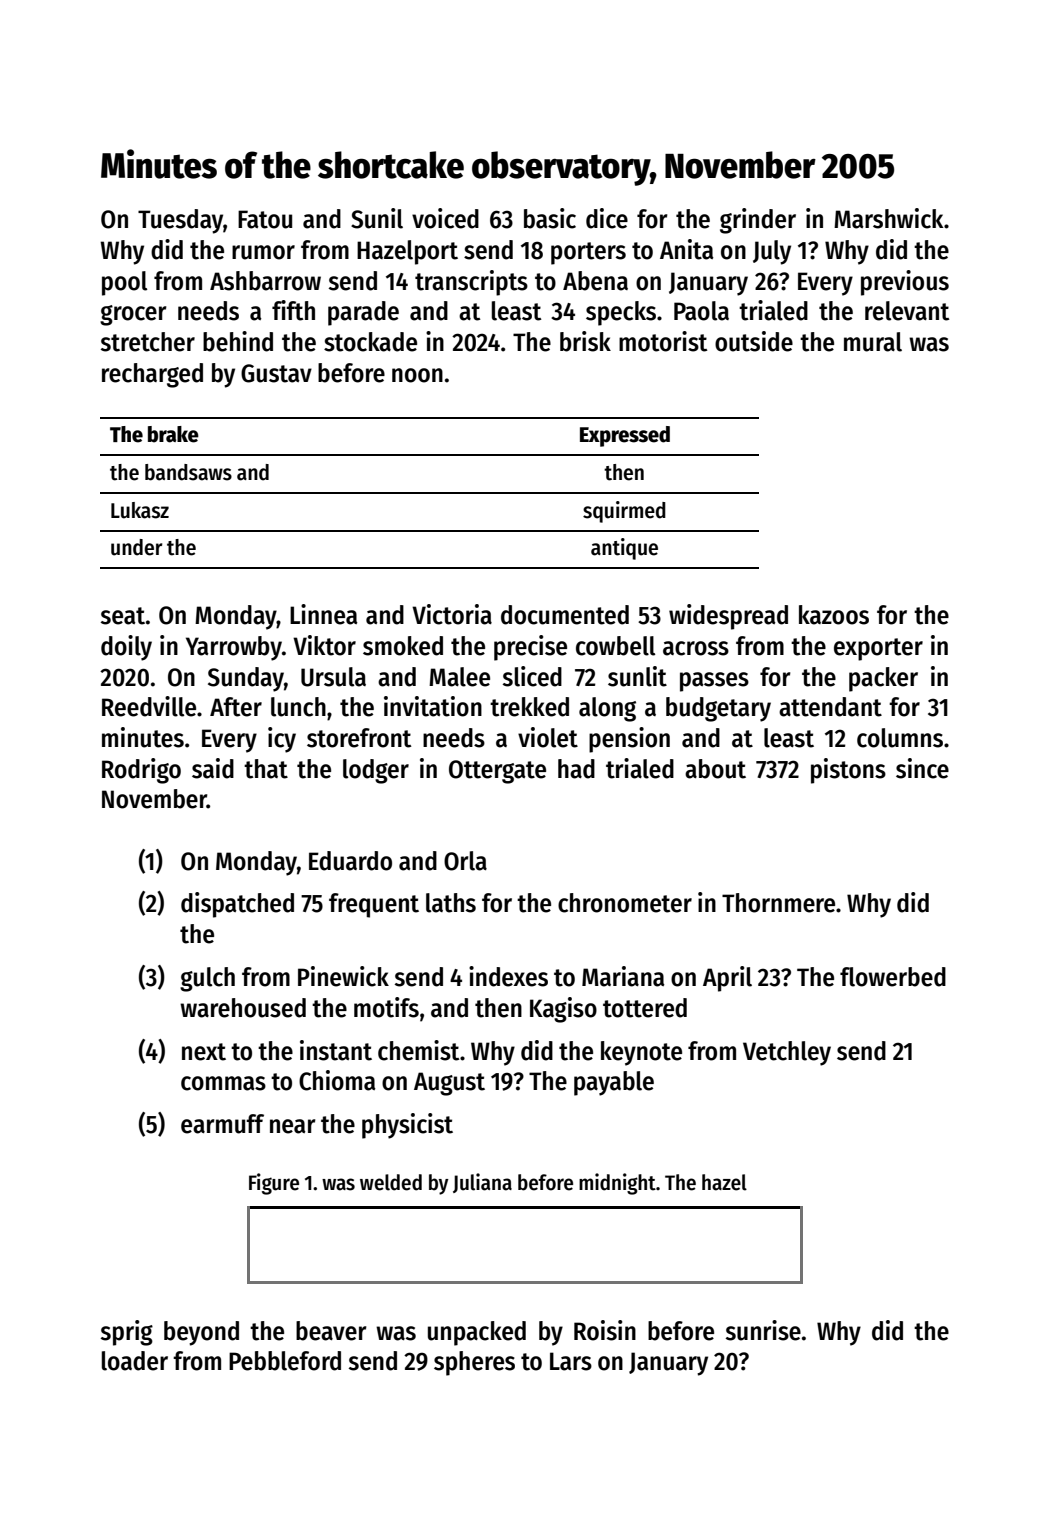  Describe the element at coordinates (623, 976) in the screenshot. I see `Mariana` at that location.
